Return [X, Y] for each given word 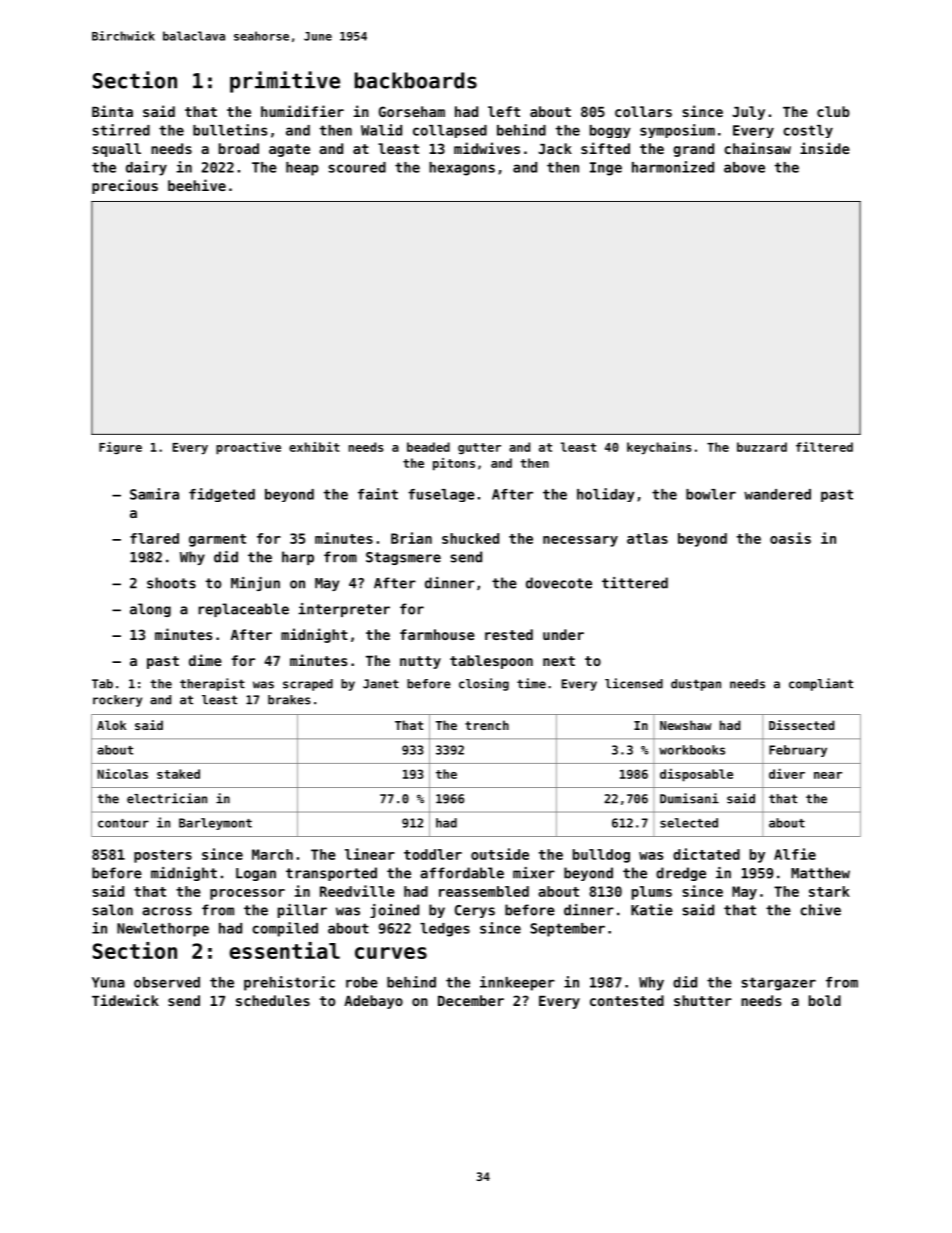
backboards [416, 80]
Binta [112, 111]
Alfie [795, 854]
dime [205, 660]
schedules [273, 1000]
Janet [381, 684]
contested [627, 1000]
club [833, 111]
